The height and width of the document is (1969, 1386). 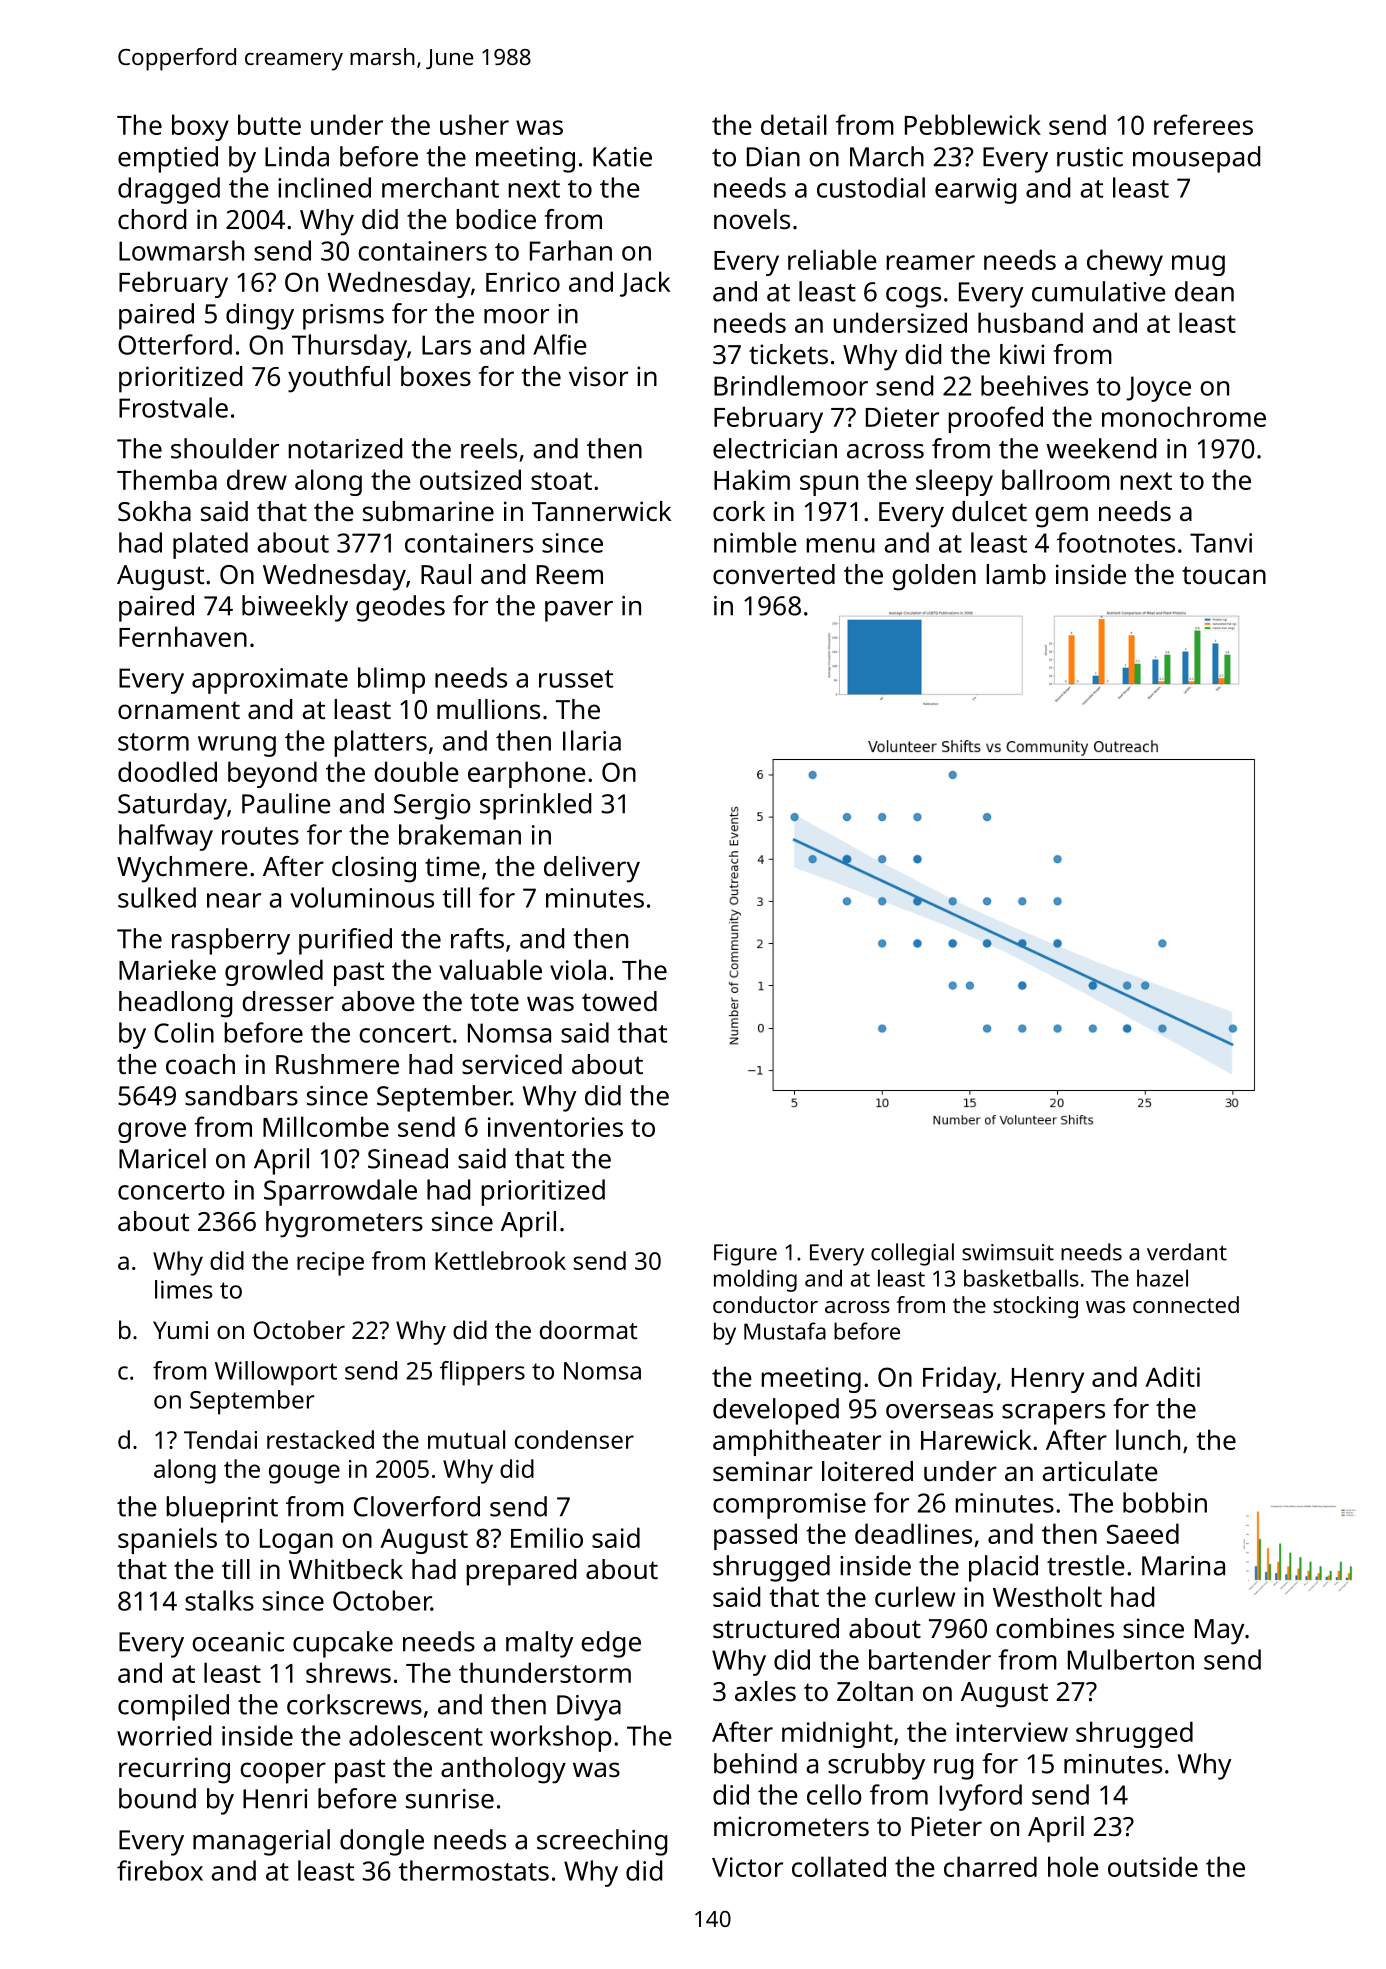 I want to click on submarine, so click(x=428, y=511).
